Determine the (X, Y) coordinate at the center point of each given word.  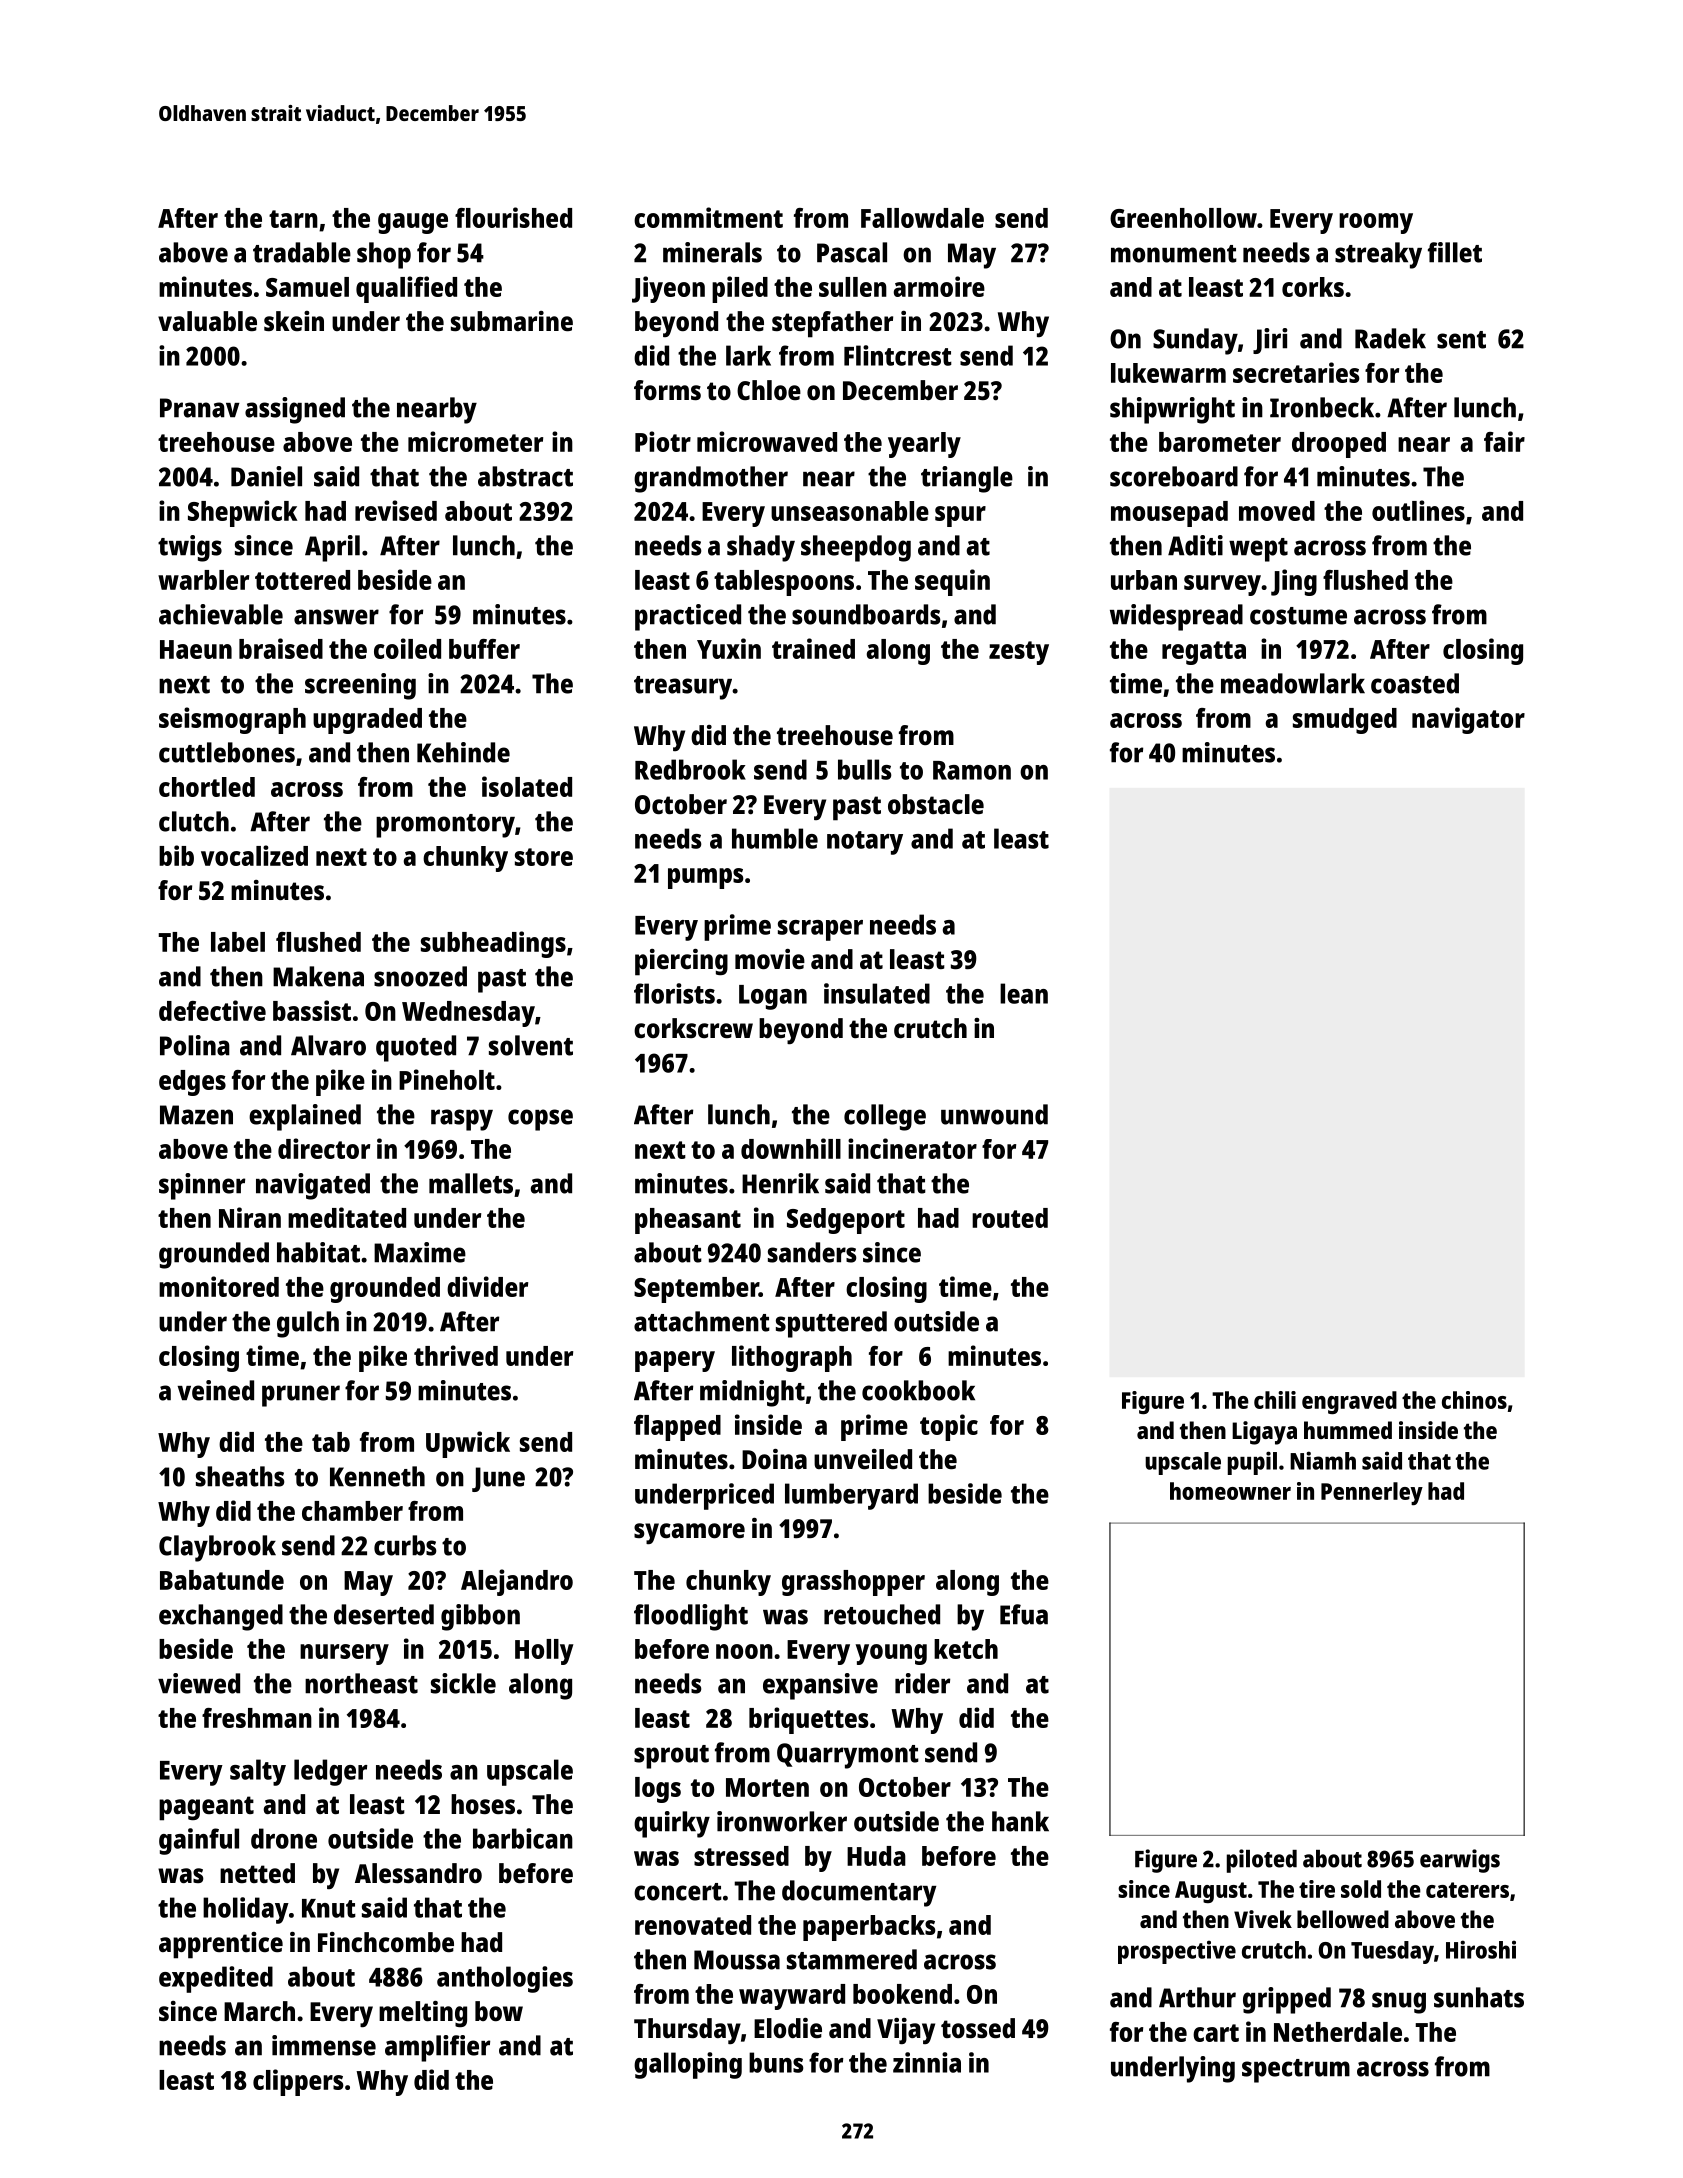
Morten (767, 1787)
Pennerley (1372, 1493)
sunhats (1479, 1997)
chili (1275, 1400)
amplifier (437, 2048)
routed (1010, 1218)
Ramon (972, 770)
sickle (463, 1683)
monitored (219, 1286)
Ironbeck (1322, 407)
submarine (512, 321)
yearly (924, 445)
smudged (1345, 721)
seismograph (232, 720)
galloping (688, 2065)
